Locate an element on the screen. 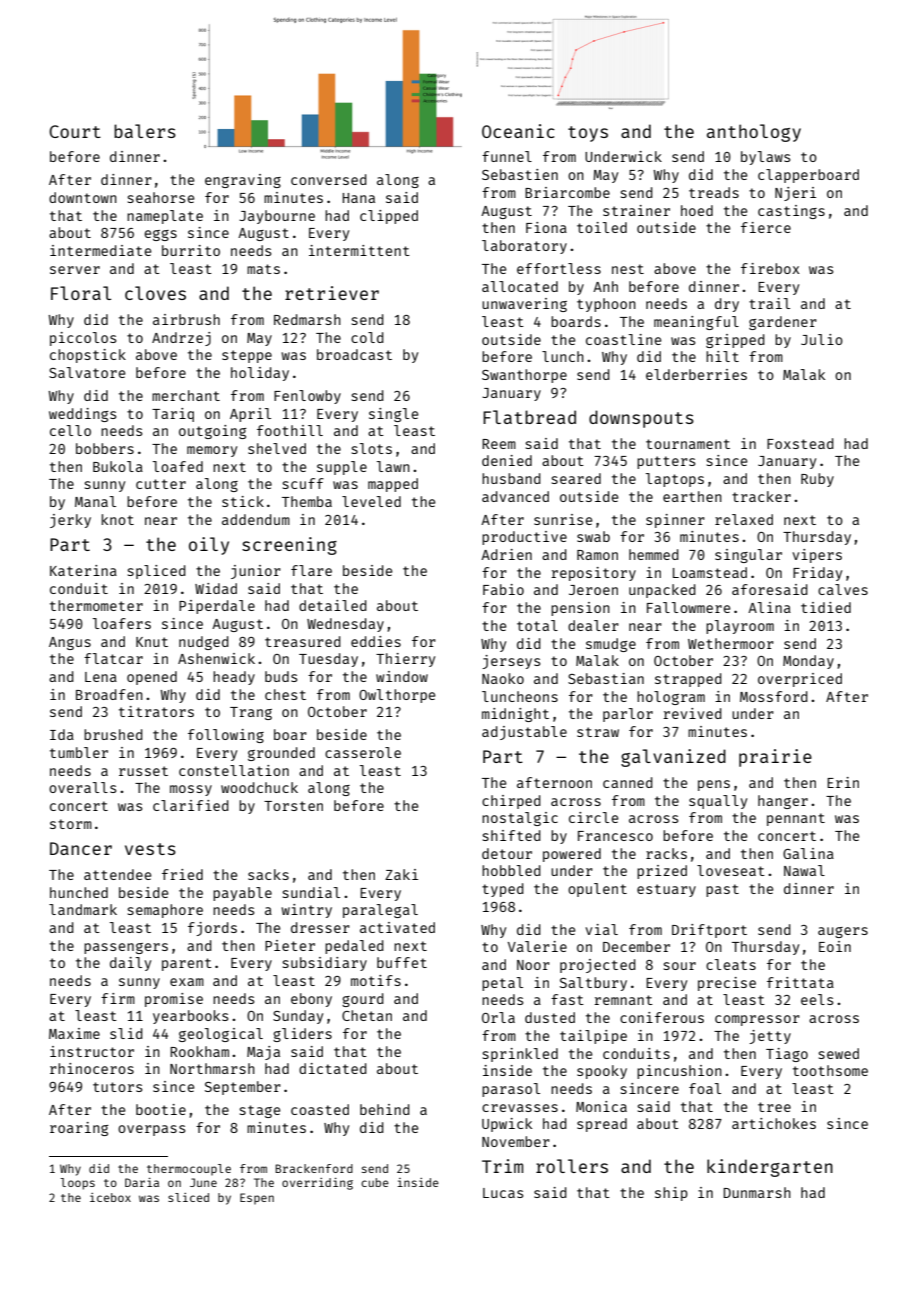 This screenshot has width=924, height=1308. Lucas is located at coordinates (503, 1193).
